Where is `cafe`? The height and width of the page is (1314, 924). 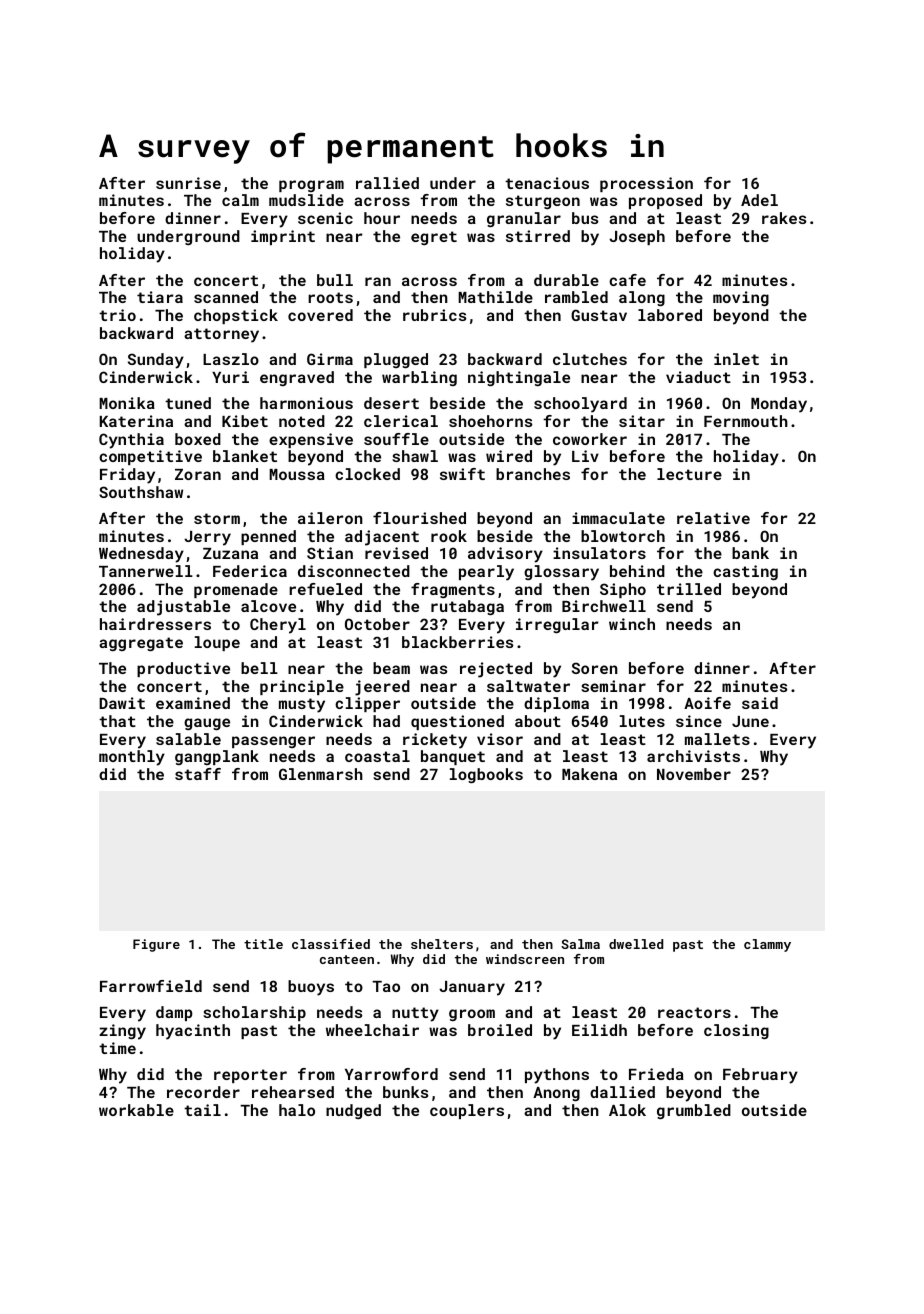 cafe is located at coordinates (627, 280).
